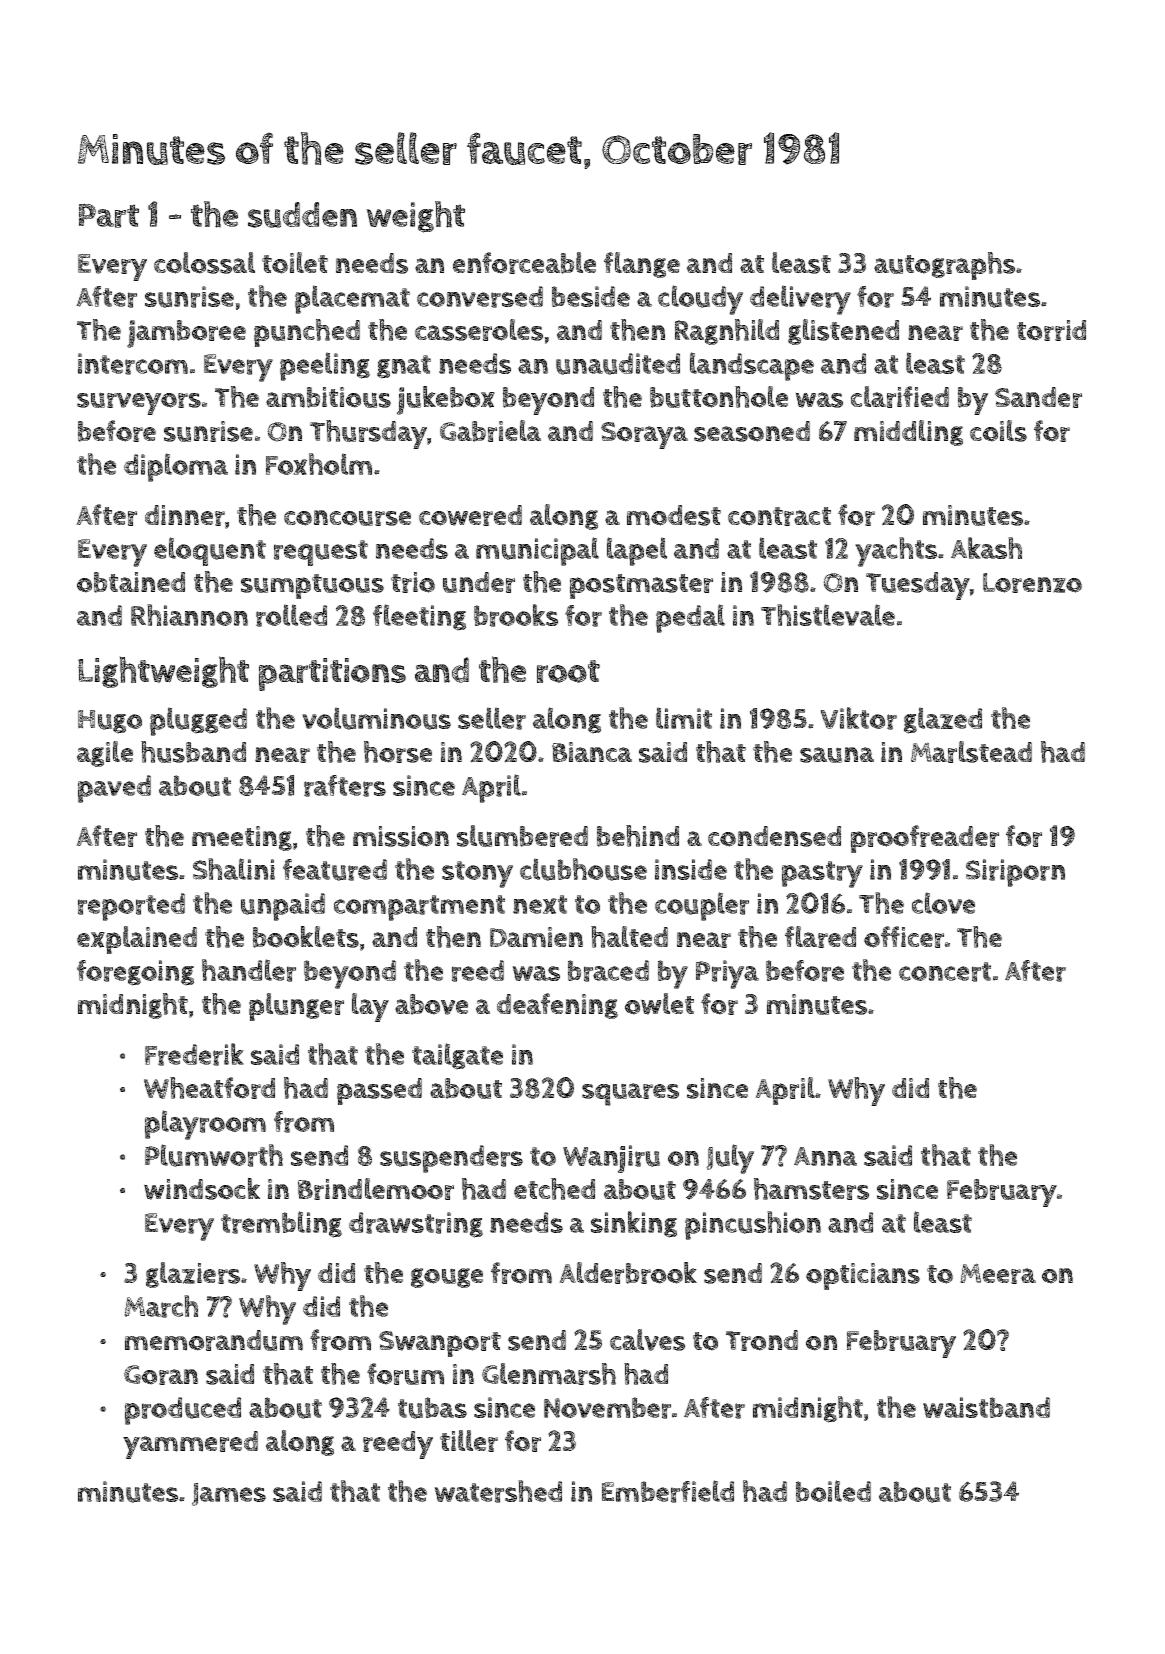 The image size is (1165, 1654). I want to click on concert, so click(945, 972).
